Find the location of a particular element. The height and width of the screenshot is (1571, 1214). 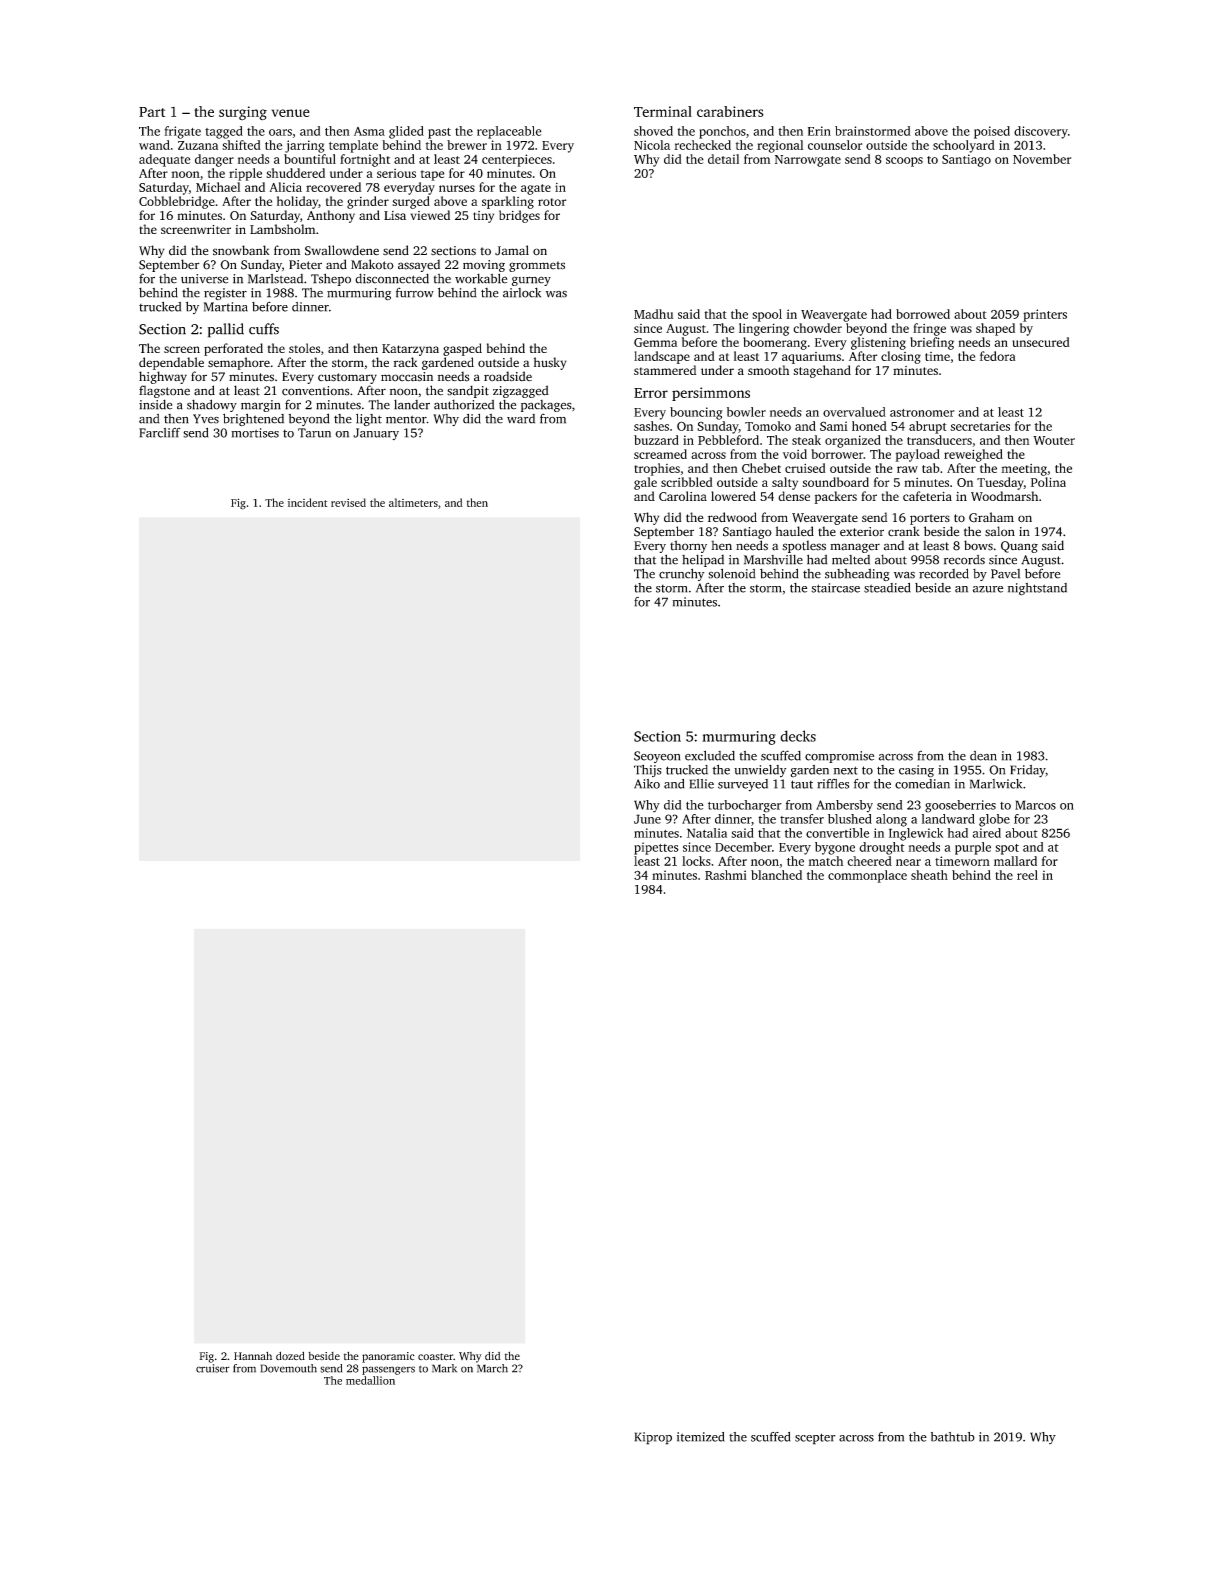

counselor is located at coordinates (835, 145).
